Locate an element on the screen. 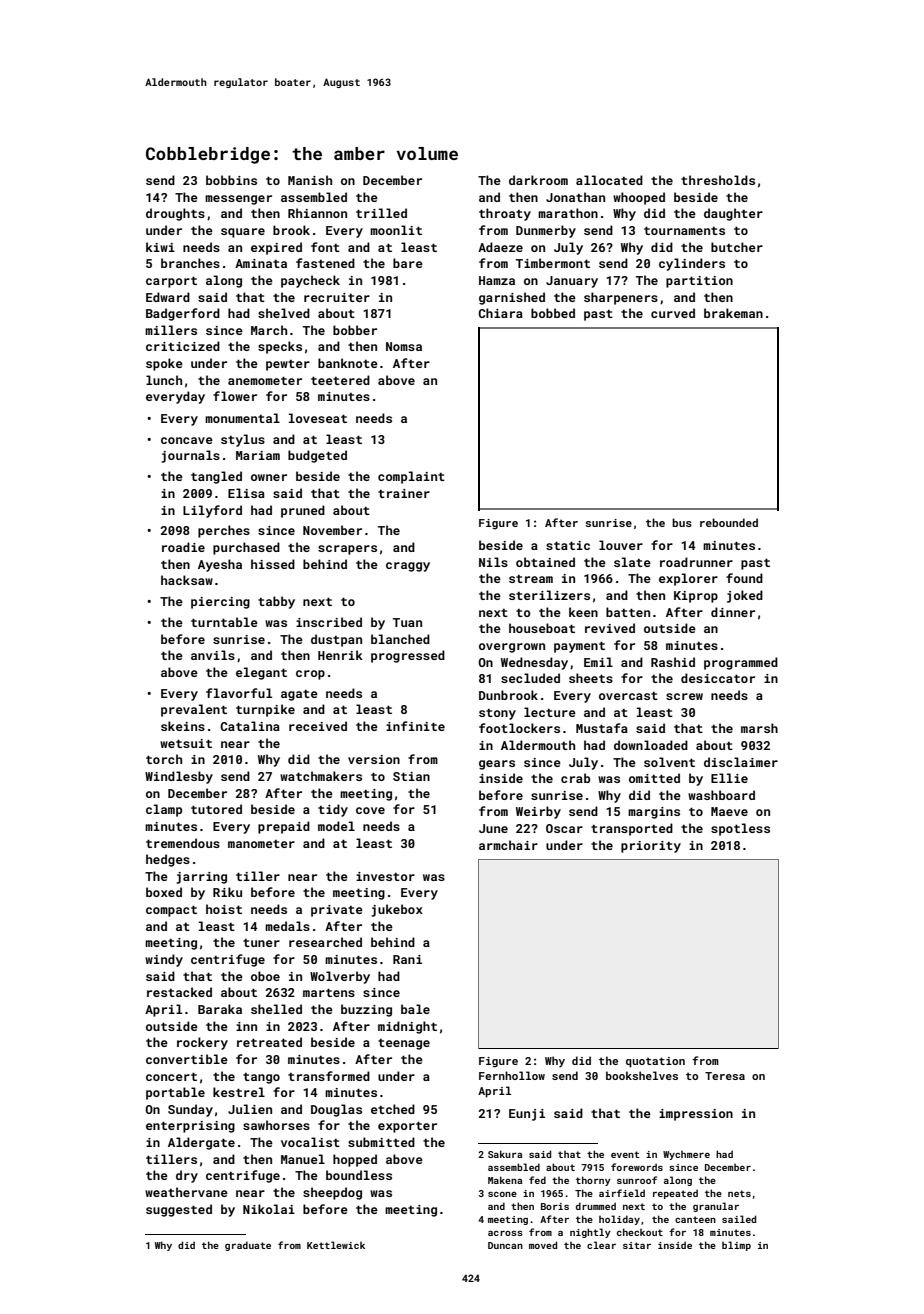 This screenshot has width=924, height=1314. Weirby is located at coordinates (538, 812).
